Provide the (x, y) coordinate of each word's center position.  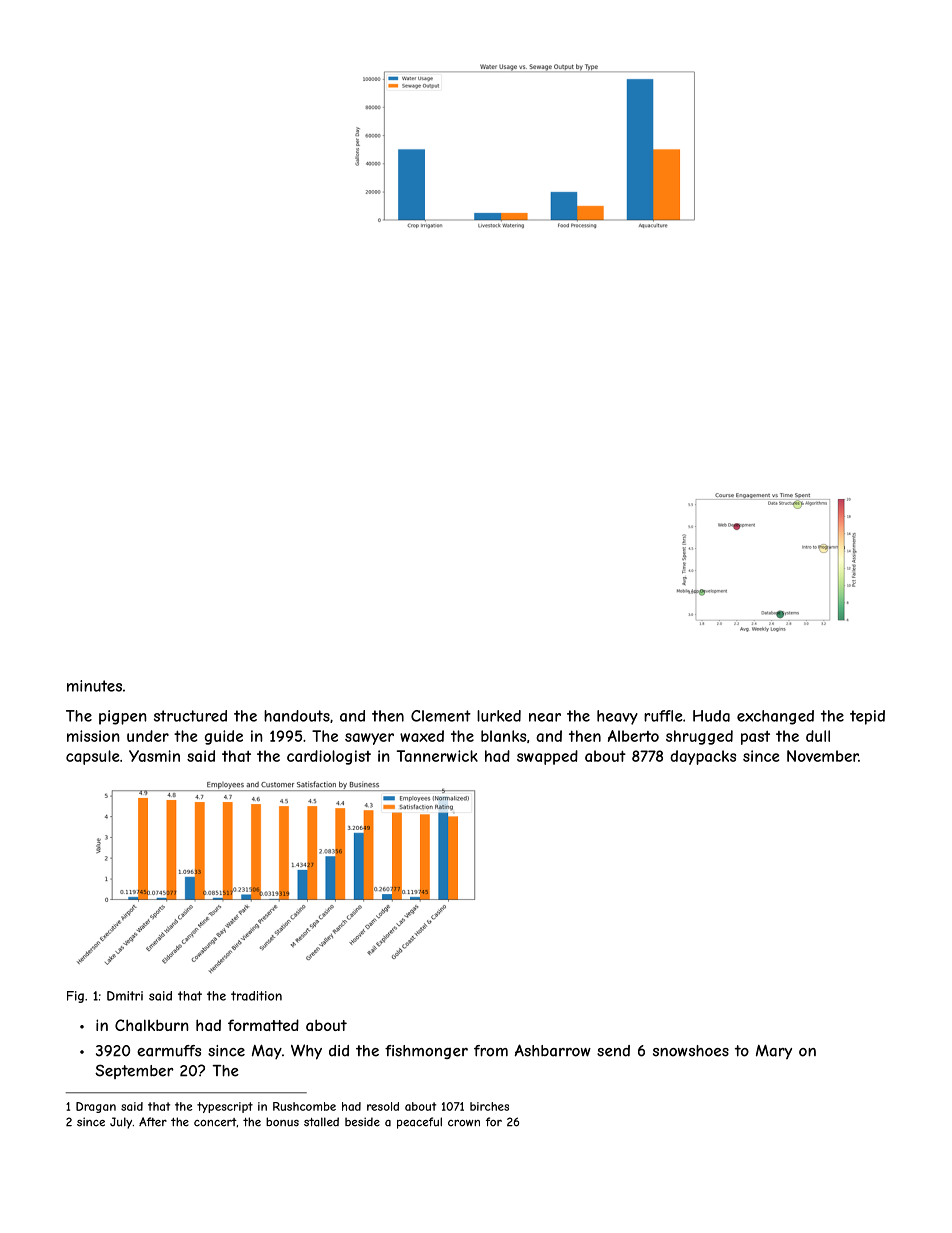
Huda (711, 716)
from (491, 1051)
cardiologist (329, 757)
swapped (547, 757)
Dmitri (125, 996)
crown (464, 1123)
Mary (774, 1052)
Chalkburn (152, 1025)
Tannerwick (437, 756)
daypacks (703, 757)
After (153, 1122)
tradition (256, 996)
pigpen (123, 717)
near (545, 717)
